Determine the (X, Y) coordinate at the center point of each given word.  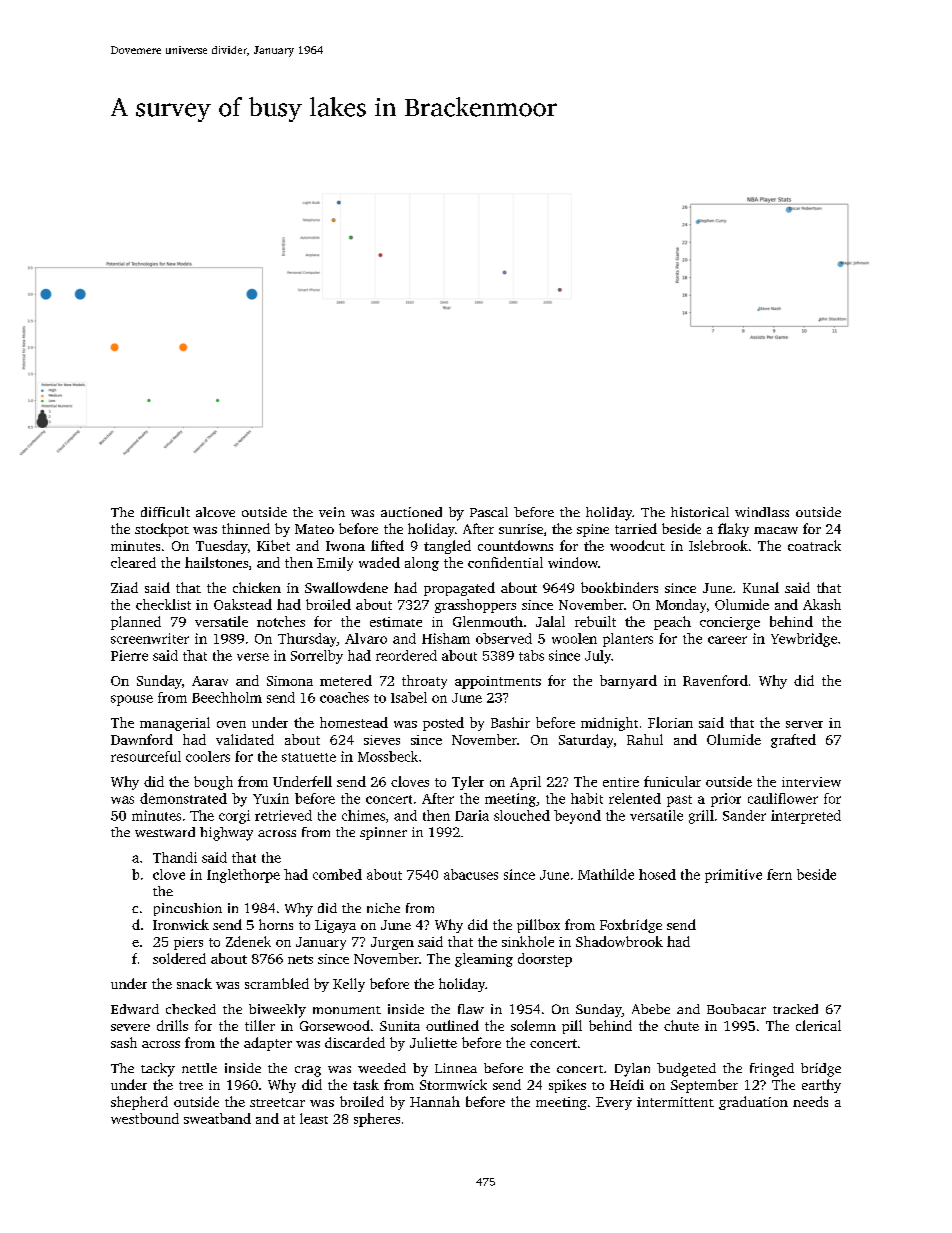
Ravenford (715, 680)
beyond (577, 817)
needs (810, 1101)
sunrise (521, 529)
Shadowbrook (619, 941)
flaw (471, 1009)
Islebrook (718, 545)
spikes (567, 1086)
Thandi (175, 857)
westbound (145, 1118)
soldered (179, 958)
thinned (246, 528)
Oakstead (243, 604)
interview (811, 782)
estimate (396, 622)
